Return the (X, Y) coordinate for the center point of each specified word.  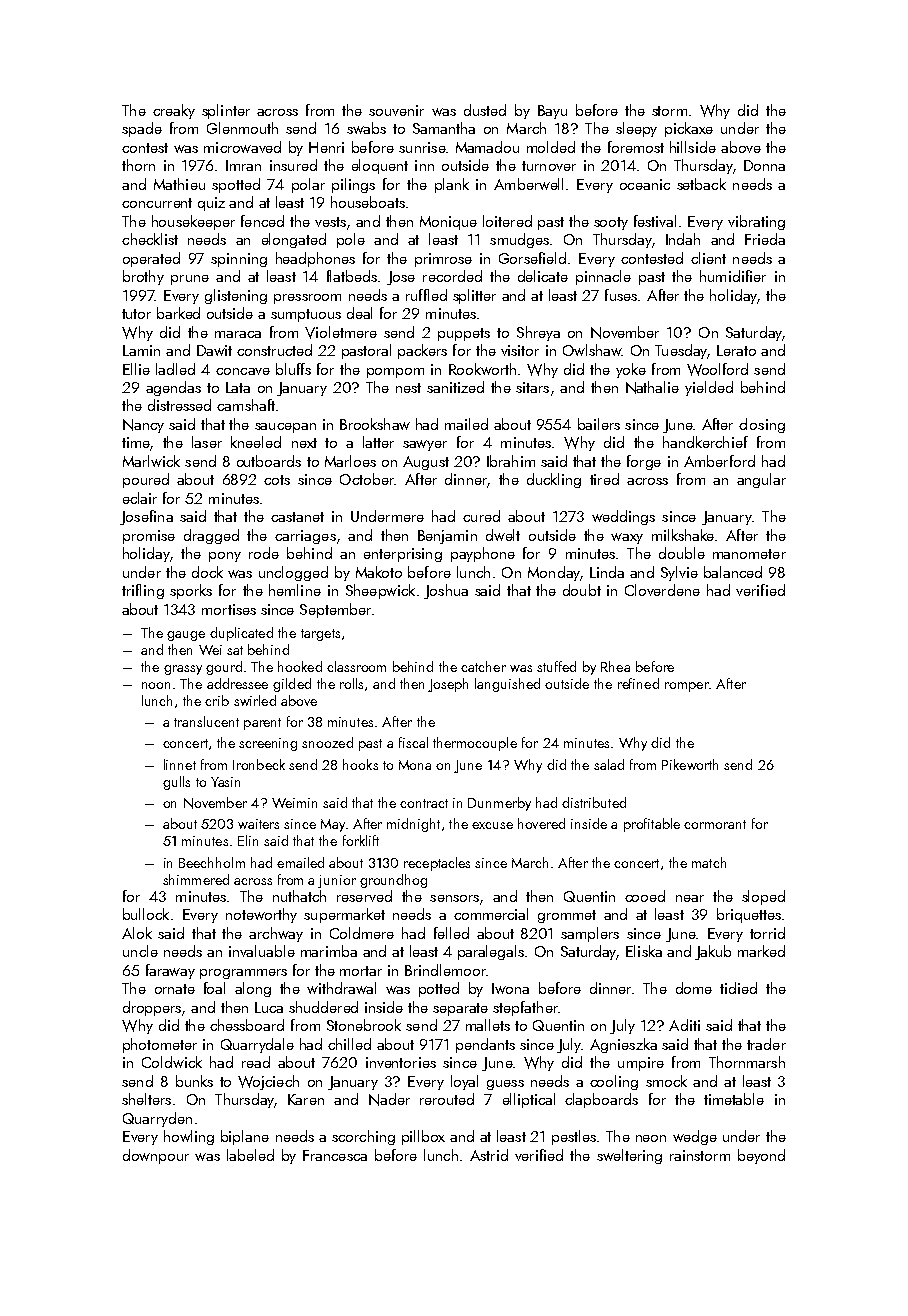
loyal (464, 1082)
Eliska (644, 951)
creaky (174, 111)
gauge (186, 636)
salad (609, 764)
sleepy (636, 129)
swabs (366, 128)
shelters (146, 1099)
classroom (356, 666)
